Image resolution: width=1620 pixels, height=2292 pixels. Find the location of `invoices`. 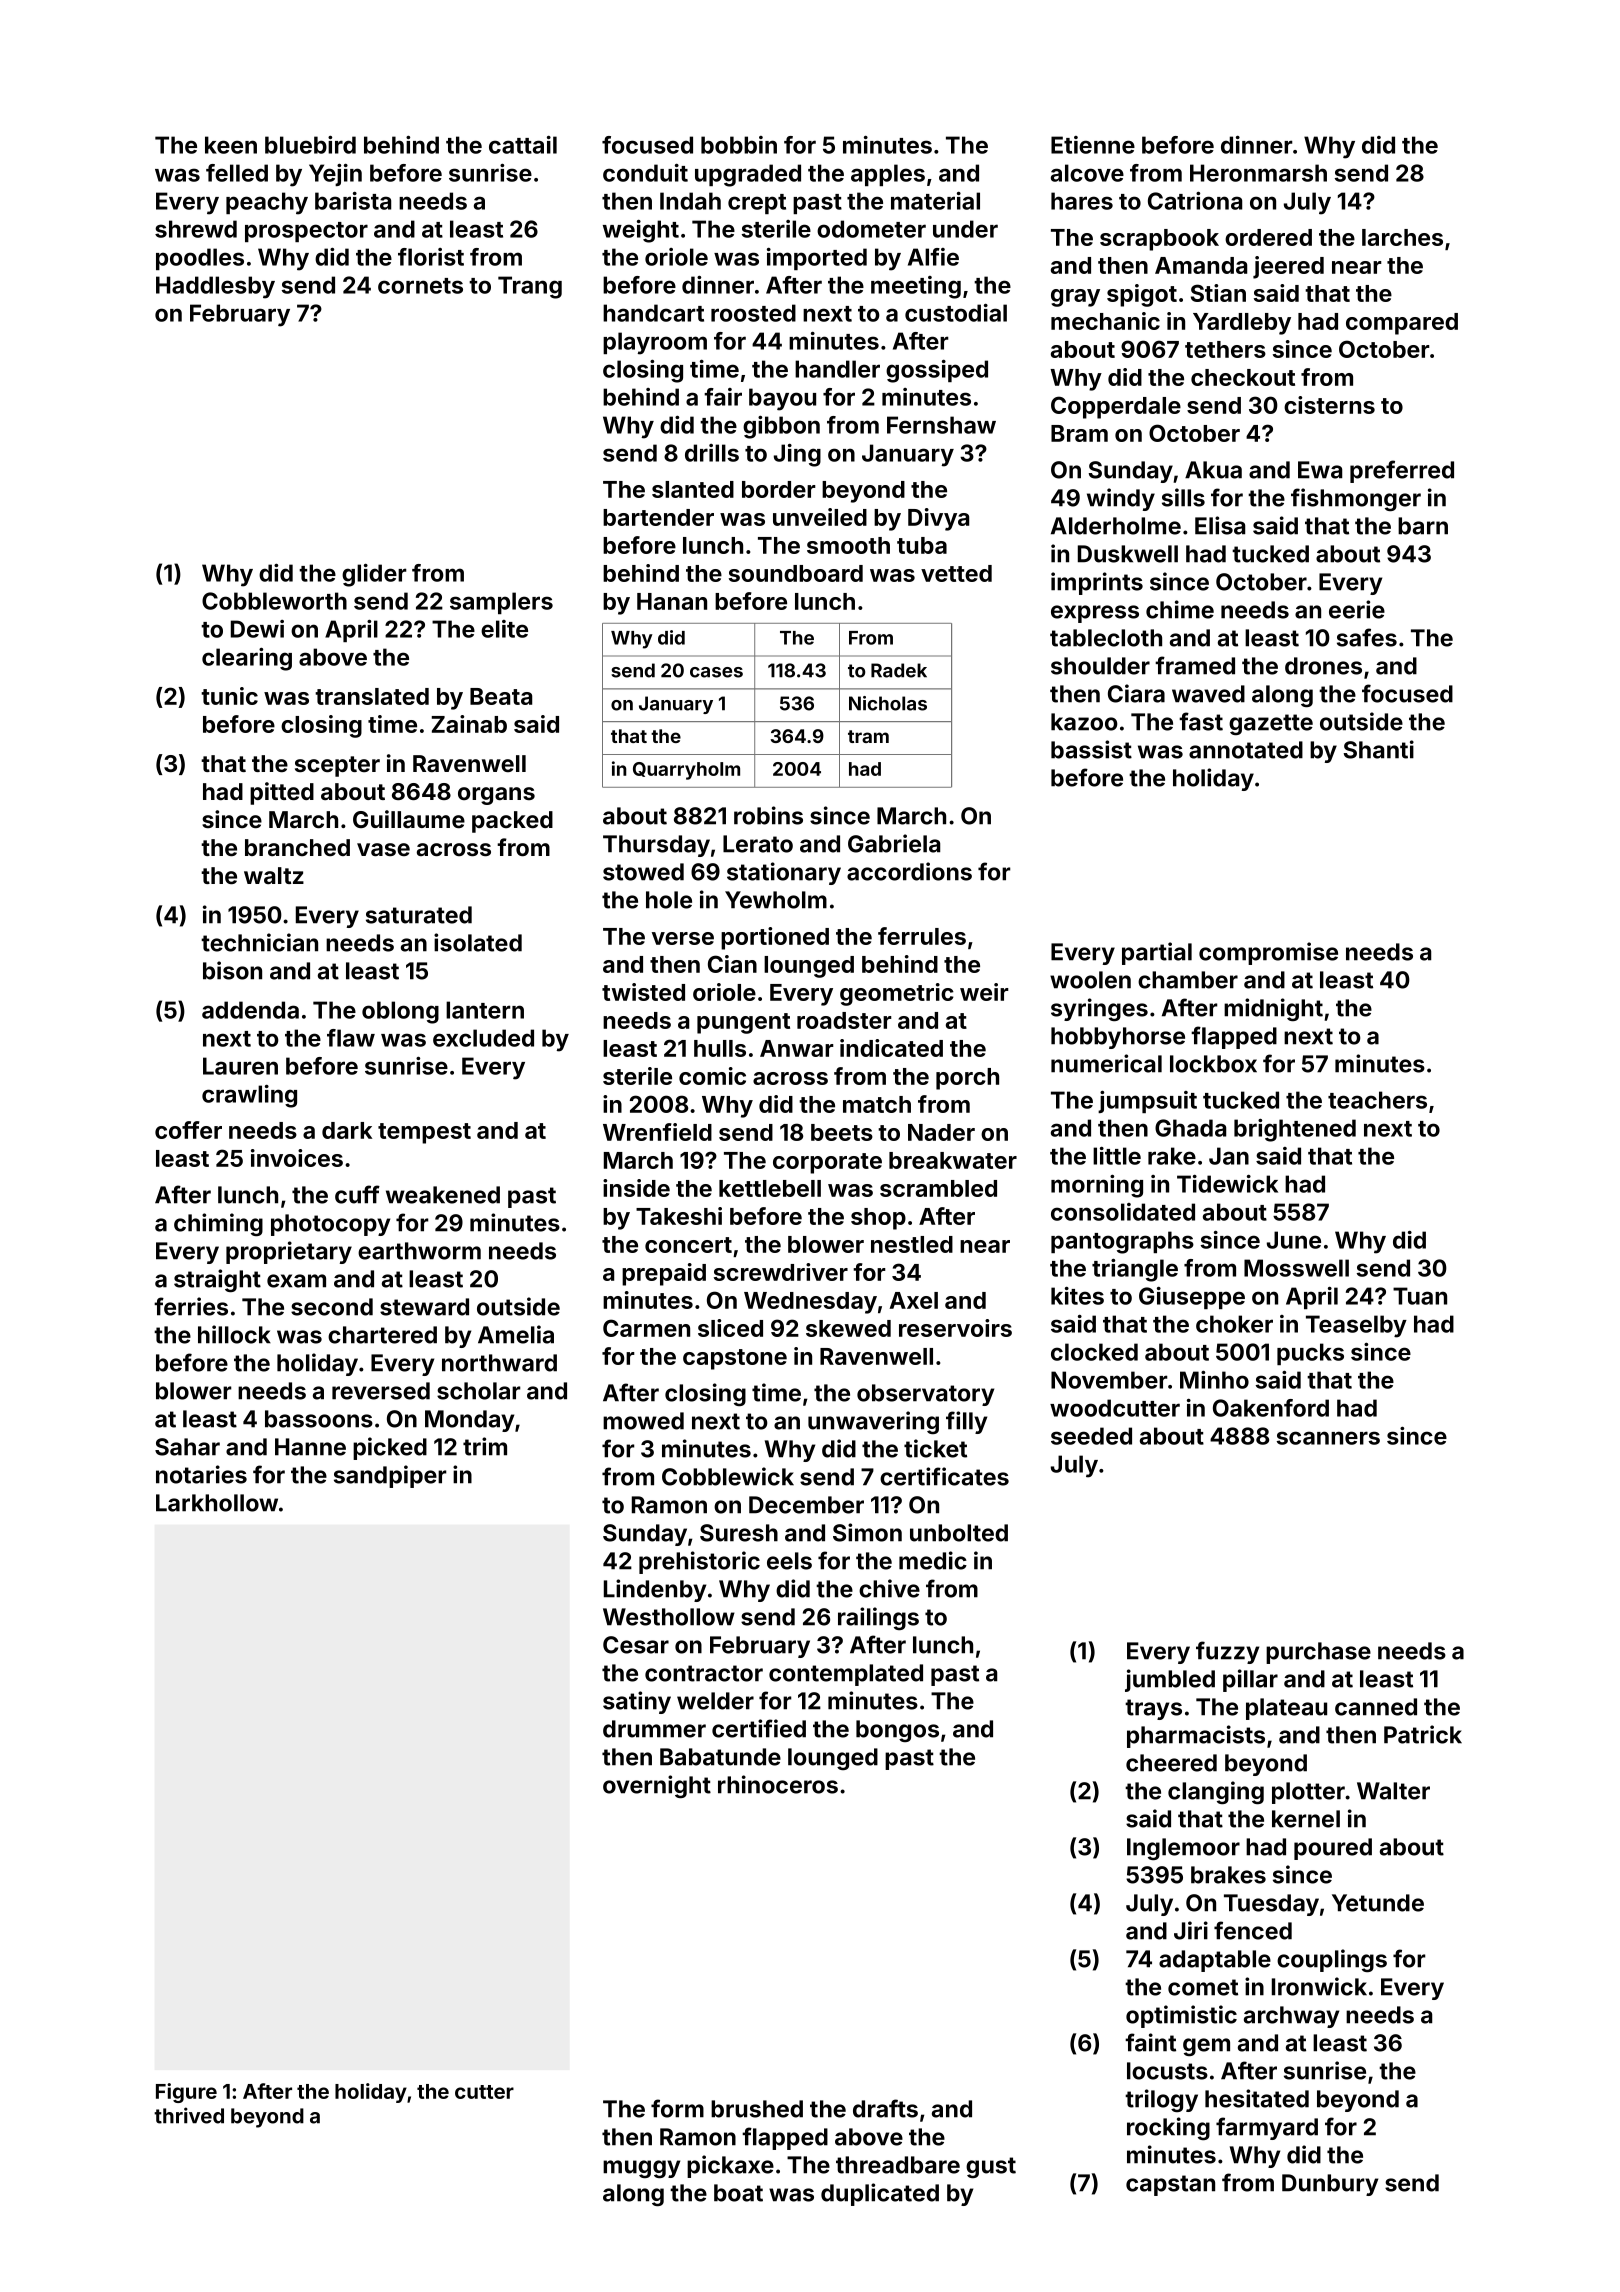

invoices is located at coordinates (297, 1158).
